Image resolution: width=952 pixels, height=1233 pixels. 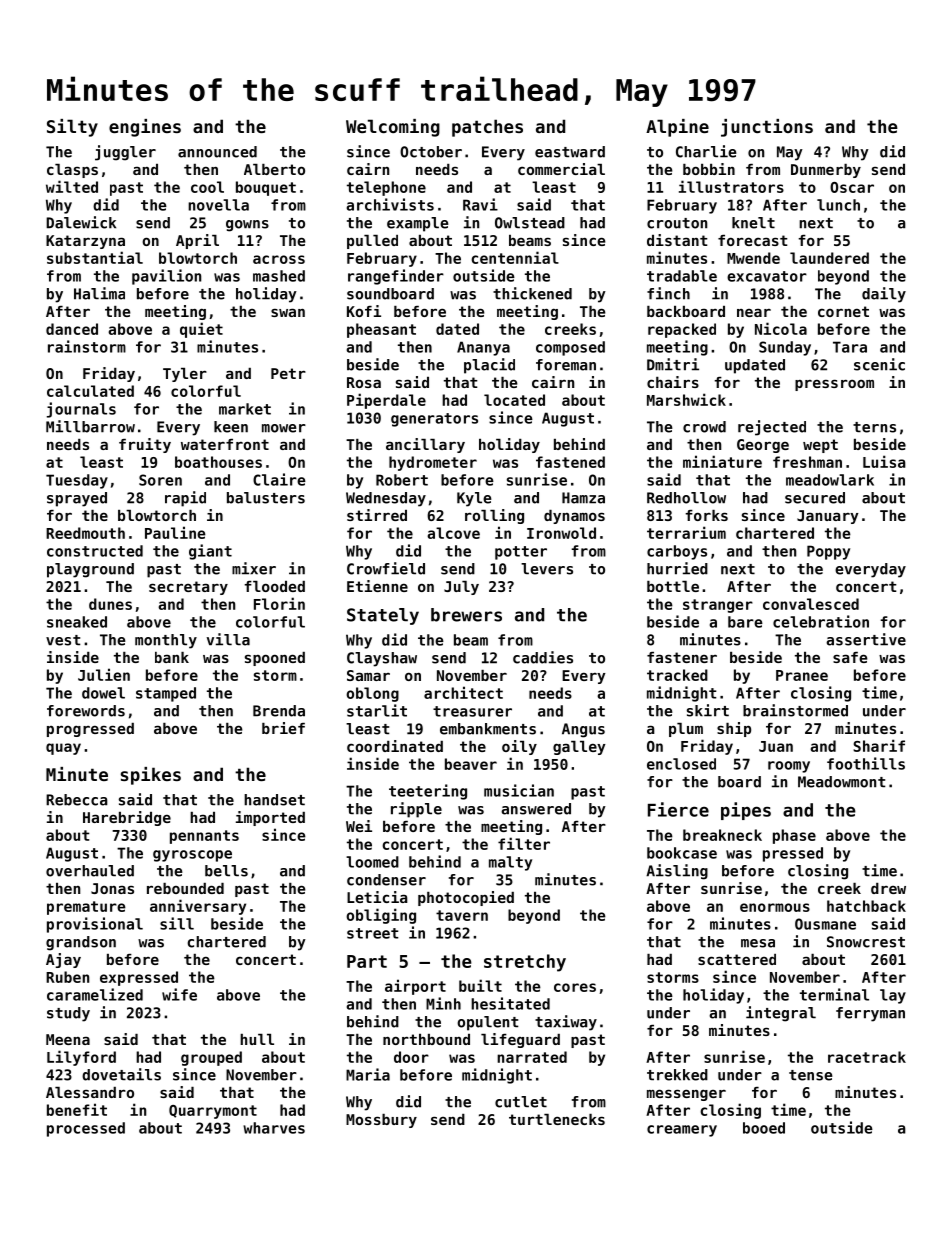 What do you see at coordinates (731, 186) in the screenshot?
I see `illustrators` at bounding box center [731, 186].
